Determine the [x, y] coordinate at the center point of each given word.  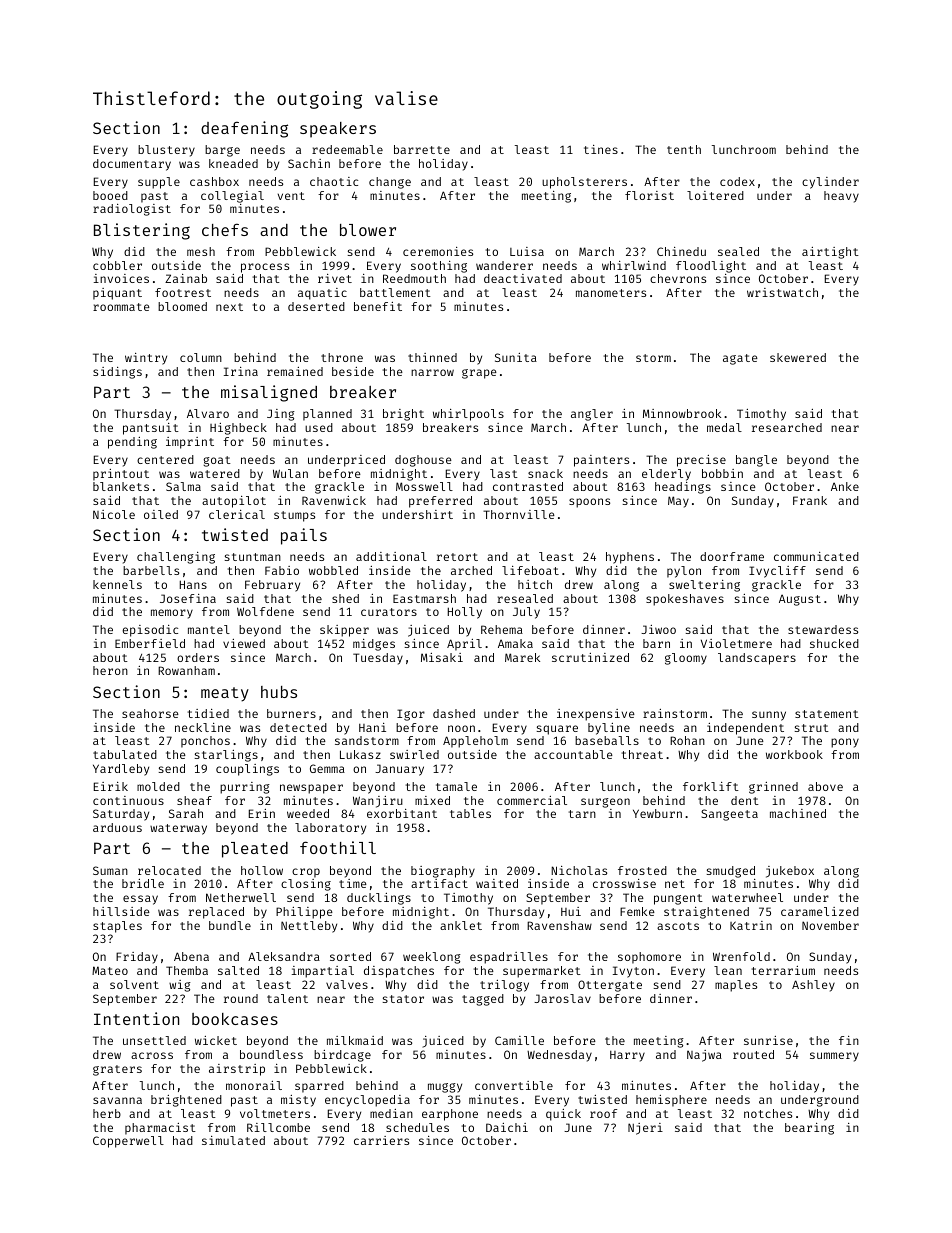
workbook [794, 754]
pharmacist [160, 1129]
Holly [464, 613]
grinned [773, 788]
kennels [117, 584]
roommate [121, 307]
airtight [830, 253]
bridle [143, 883]
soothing [439, 267]
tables [470, 813]
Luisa [527, 251]
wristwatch [782, 292]
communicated [816, 556]
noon [461, 728]
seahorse [150, 713]
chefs [225, 229]
